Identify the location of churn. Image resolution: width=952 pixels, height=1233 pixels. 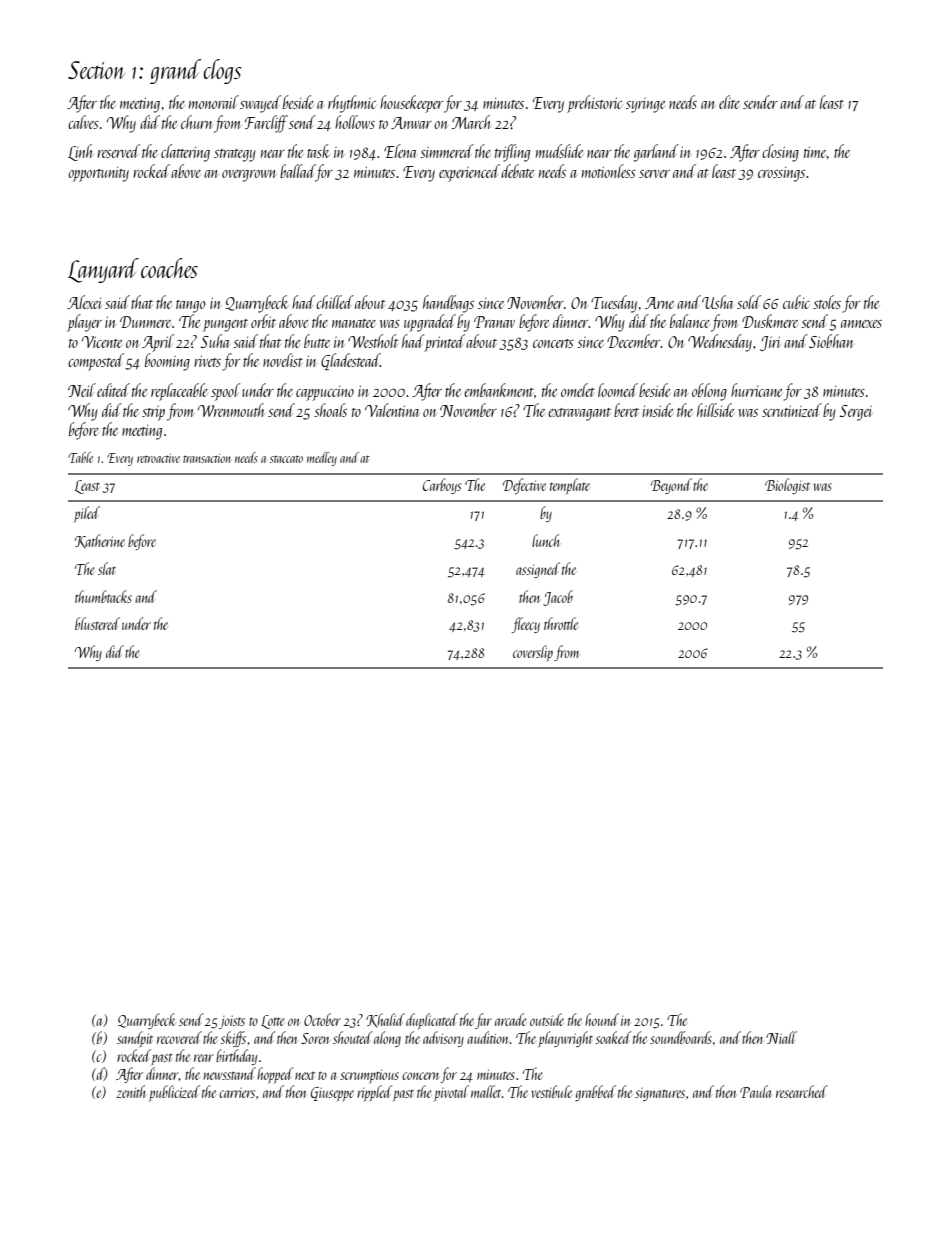
(196, 122).
